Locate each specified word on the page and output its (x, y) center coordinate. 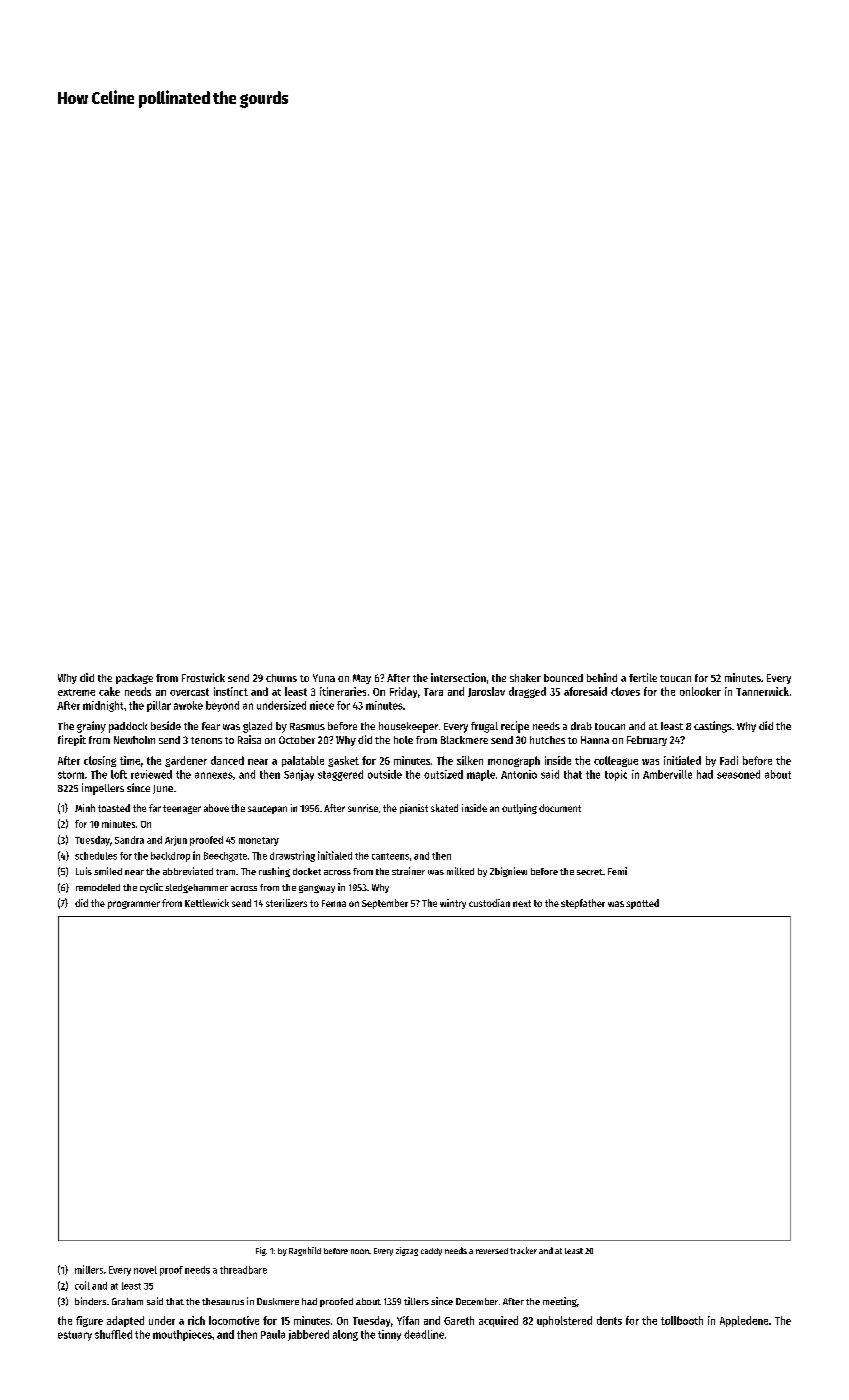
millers (89, 1269)
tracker (523, 1250)
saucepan (267, 810)
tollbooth (682, 1320)
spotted (642, 904)
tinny (389, 1335)
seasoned (738, 774)
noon (360, 1251)
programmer (134, 905)
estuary (75, 1336)
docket (307, 871)
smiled (108, 871)
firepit (72, 740)
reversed (492, 1251)
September (385, 904)
